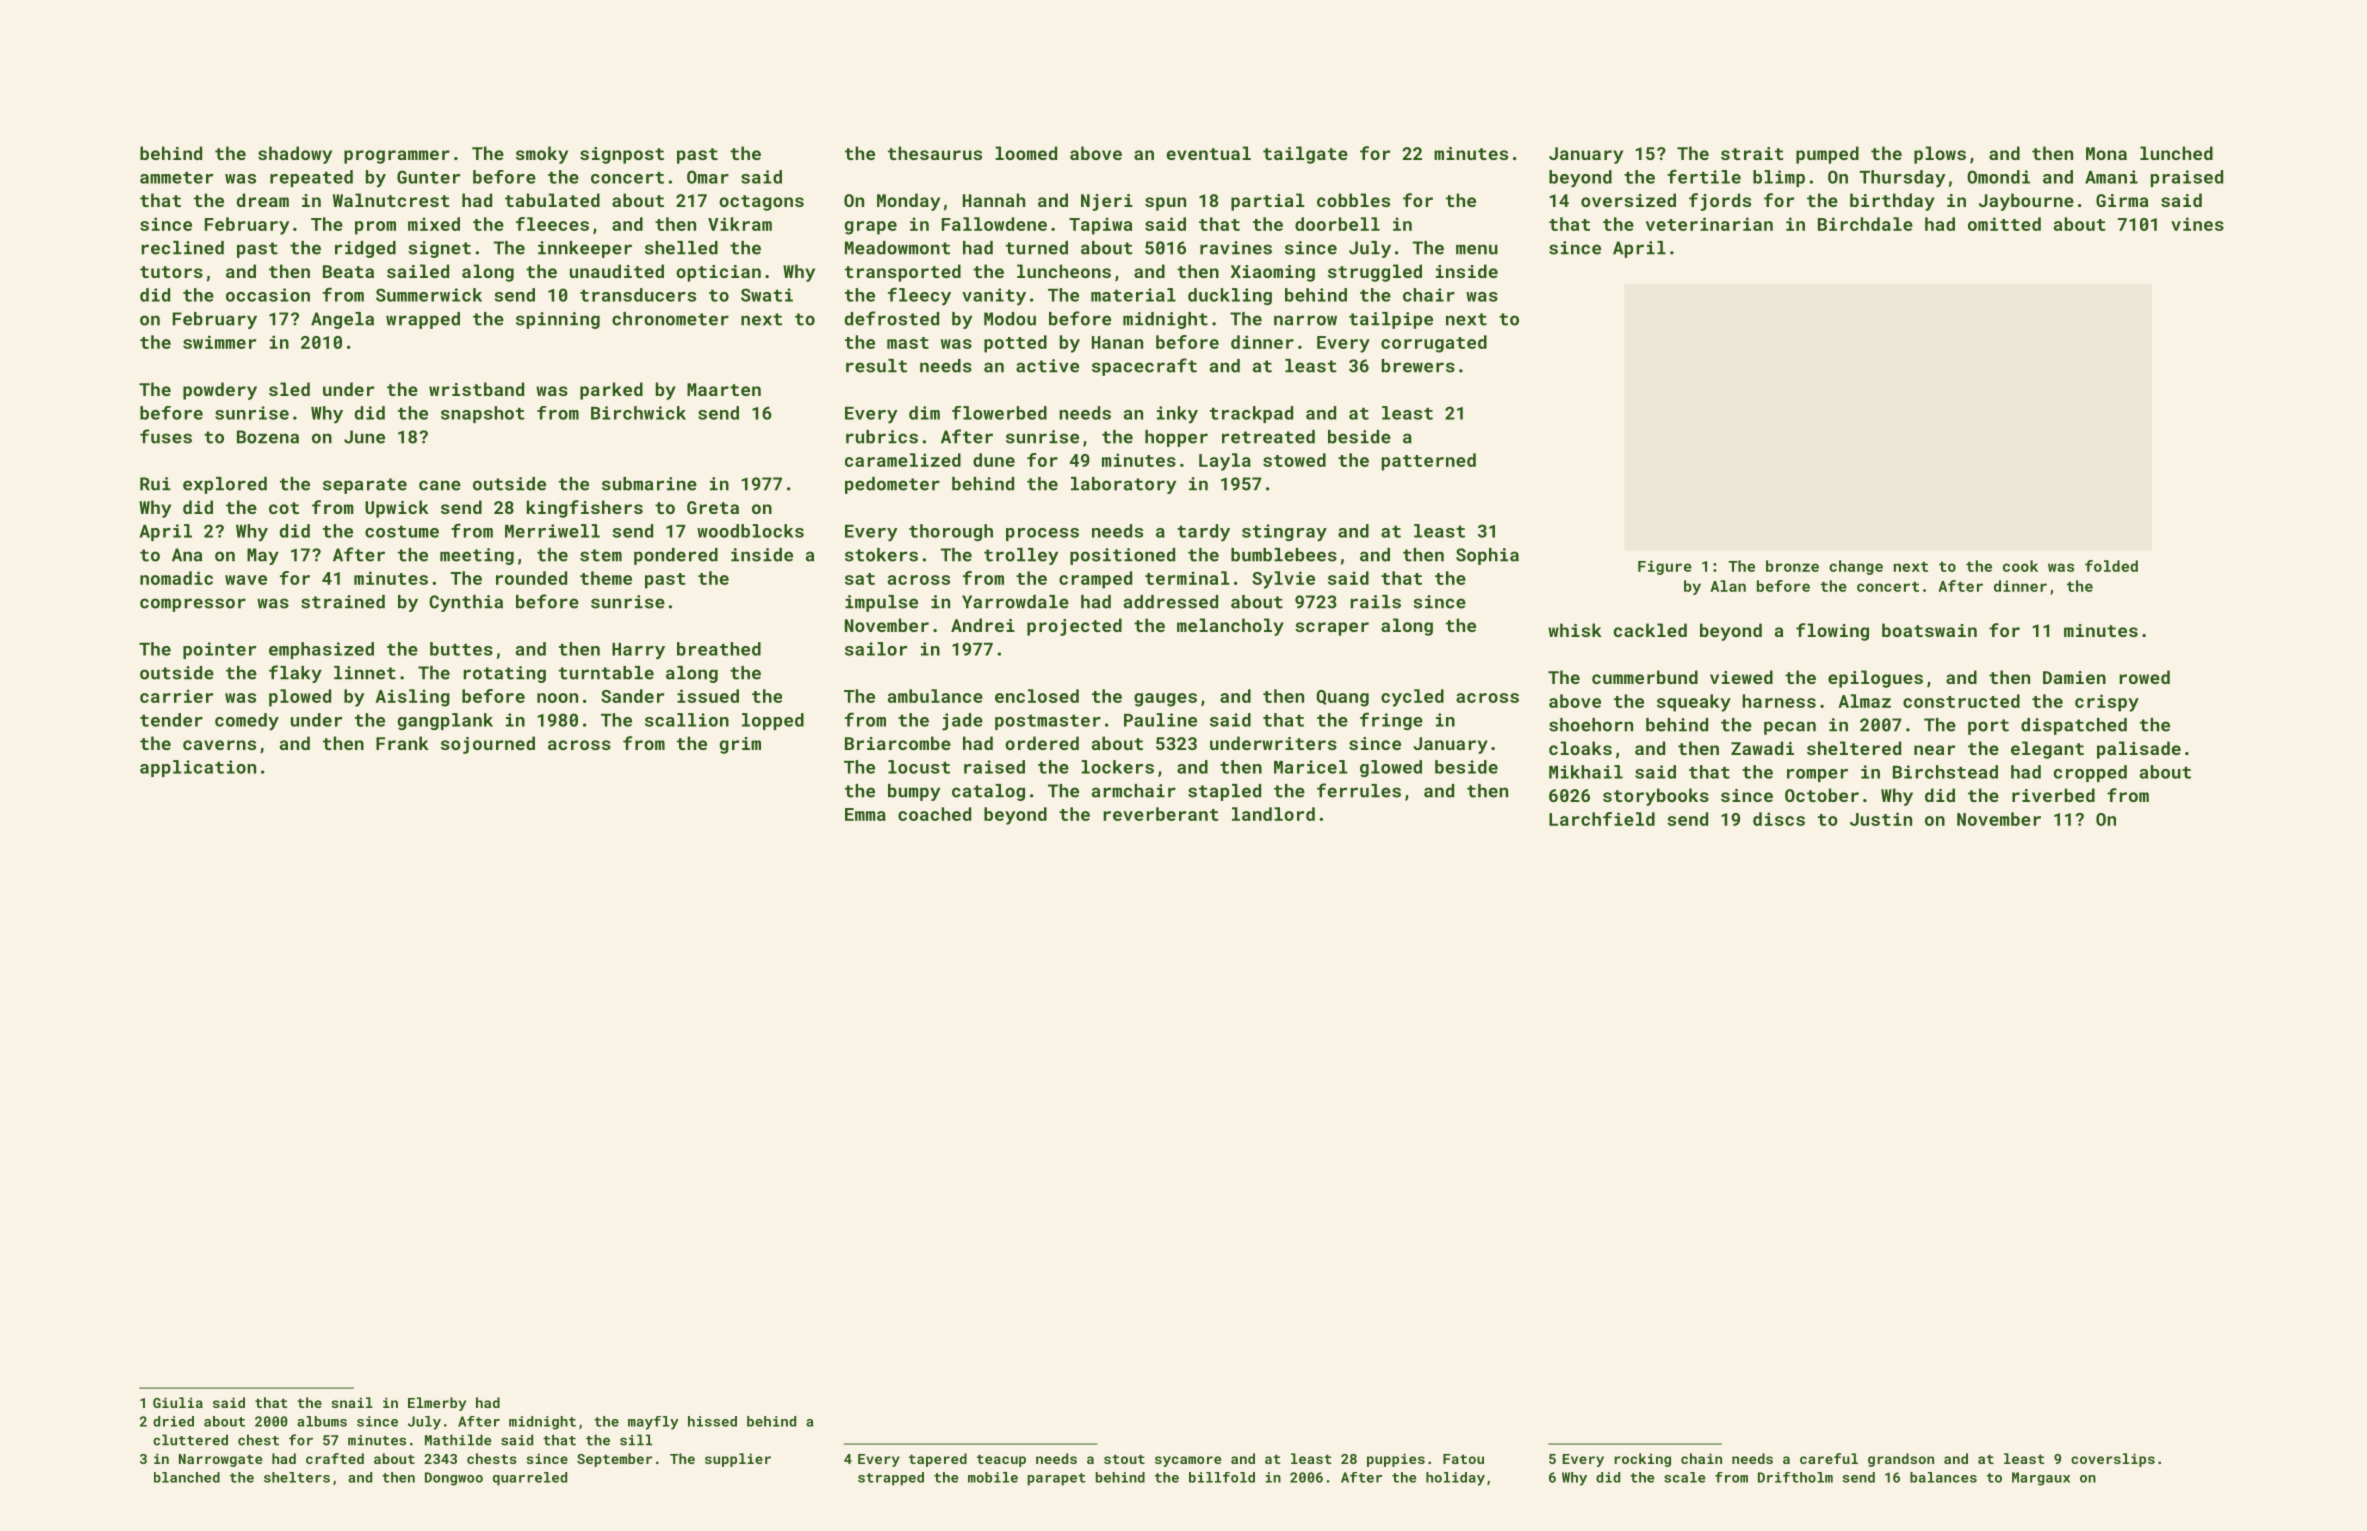 The height and width of the image is (1531, 2367). I want to click on fringe, so click(1391, 721).
